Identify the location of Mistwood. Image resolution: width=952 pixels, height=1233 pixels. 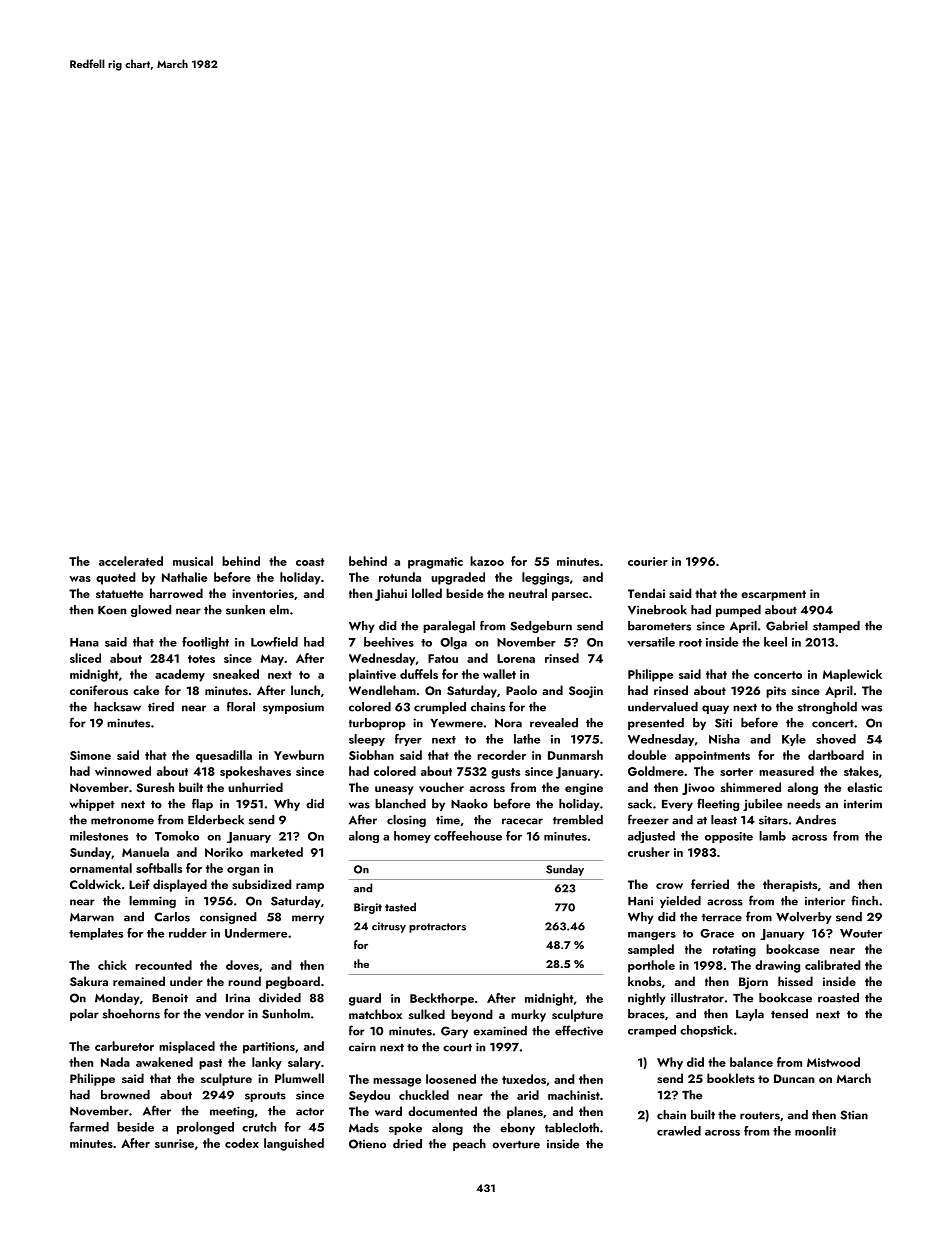
(833, 1062).
